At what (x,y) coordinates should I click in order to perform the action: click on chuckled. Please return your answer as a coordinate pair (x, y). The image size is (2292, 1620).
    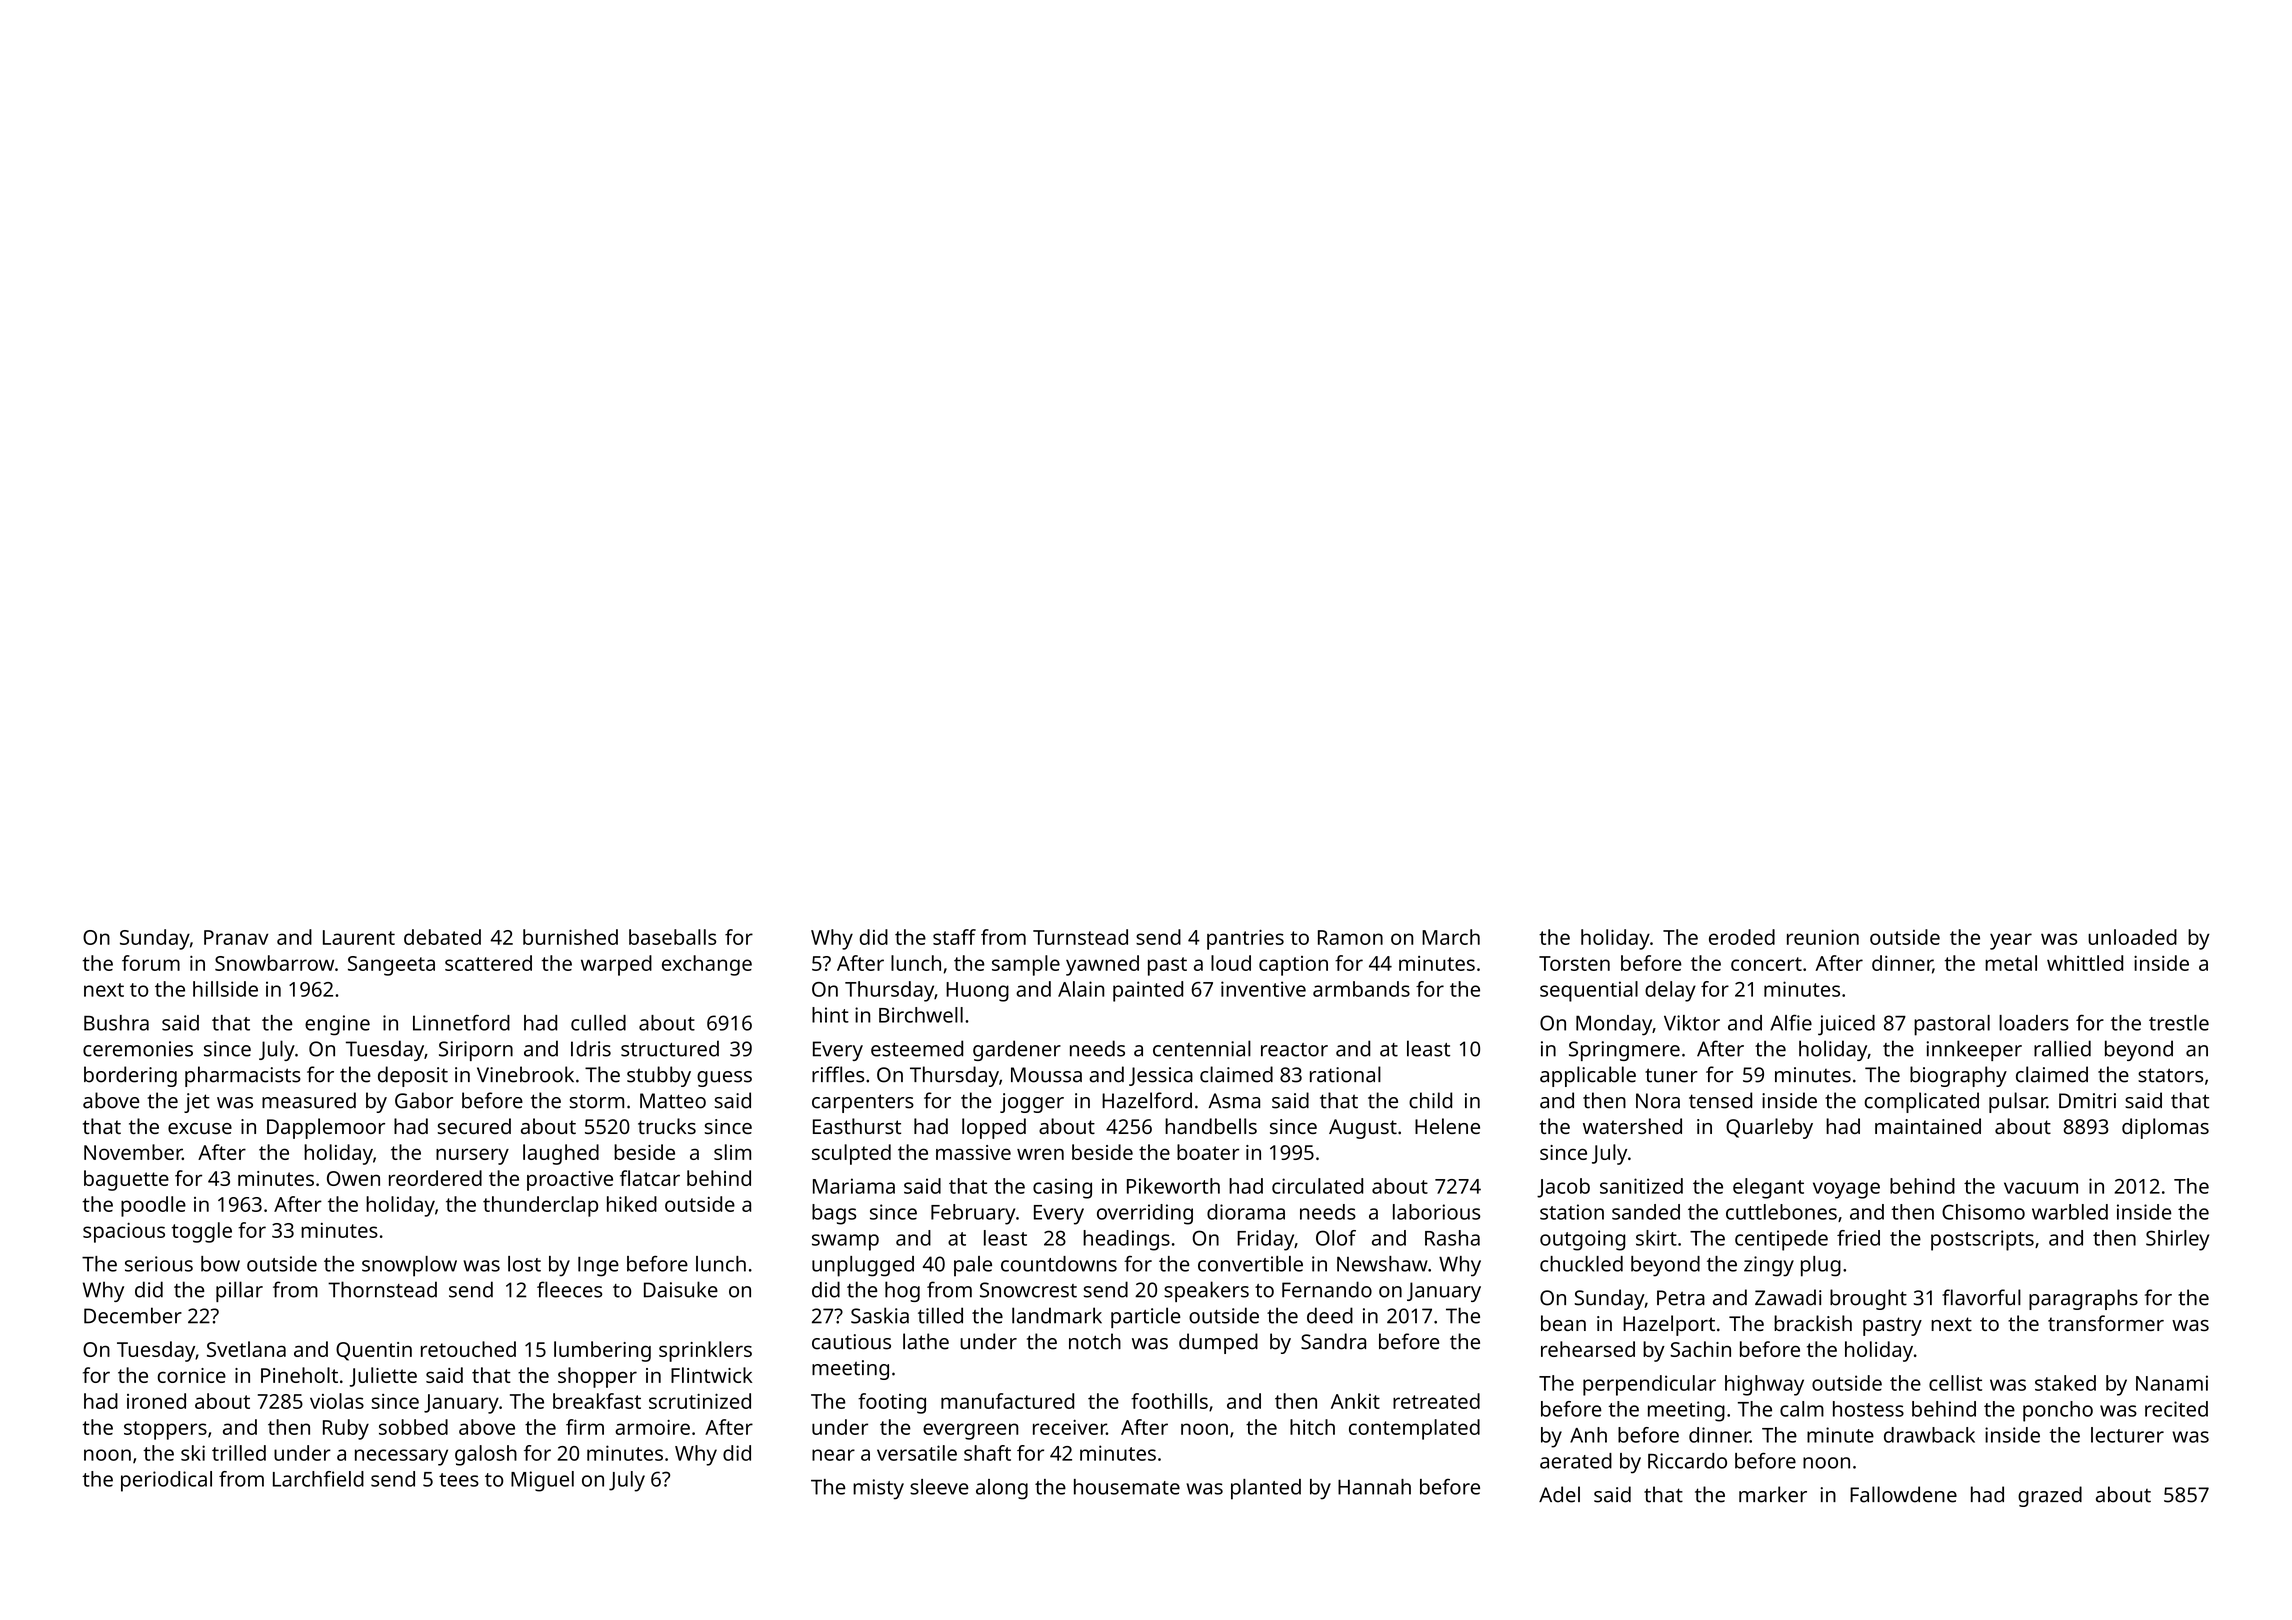
    Looking at the image, I should click on (1581, 1264).
